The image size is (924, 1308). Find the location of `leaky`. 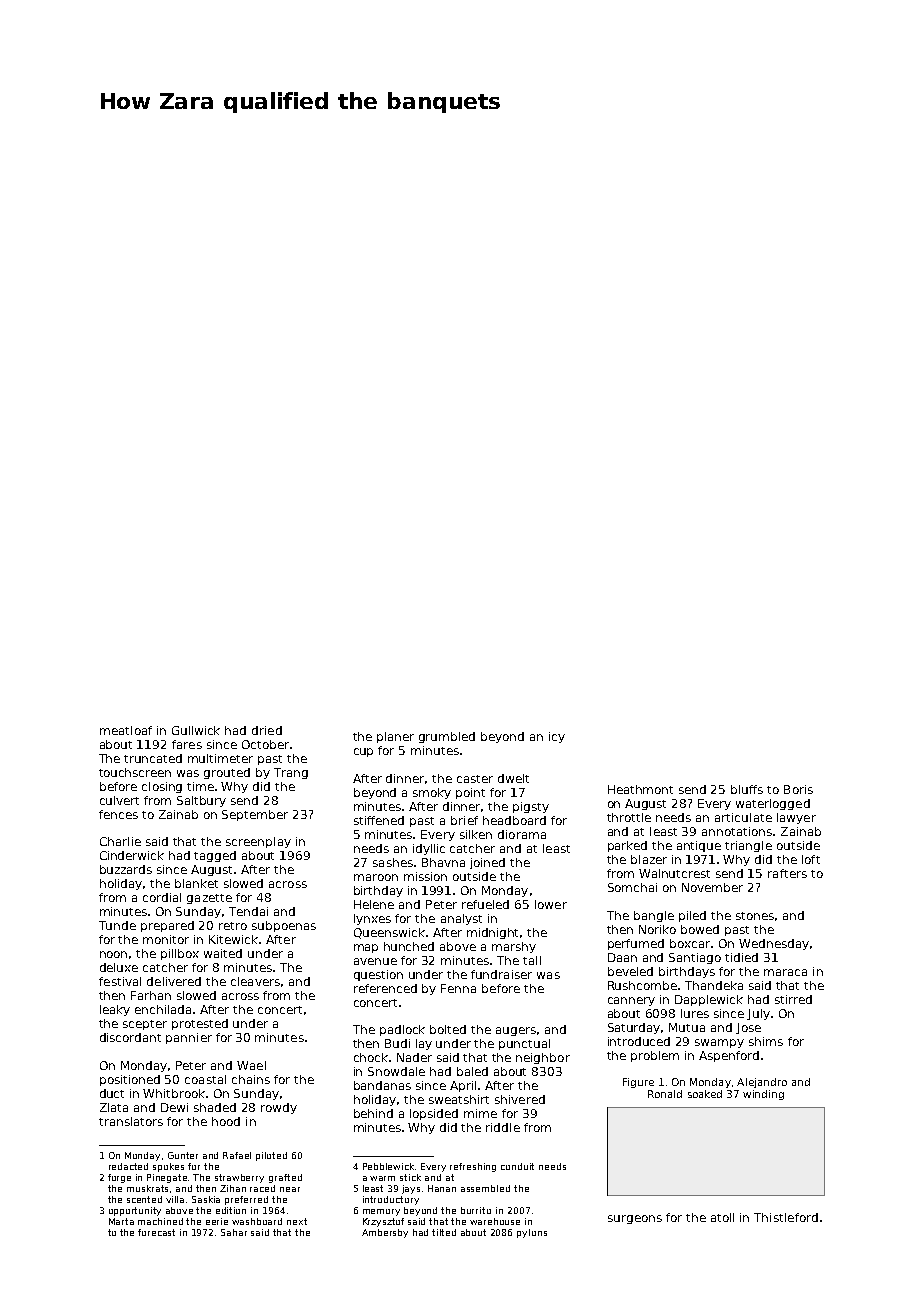

leaky is located at coordinates (115, 1010).
